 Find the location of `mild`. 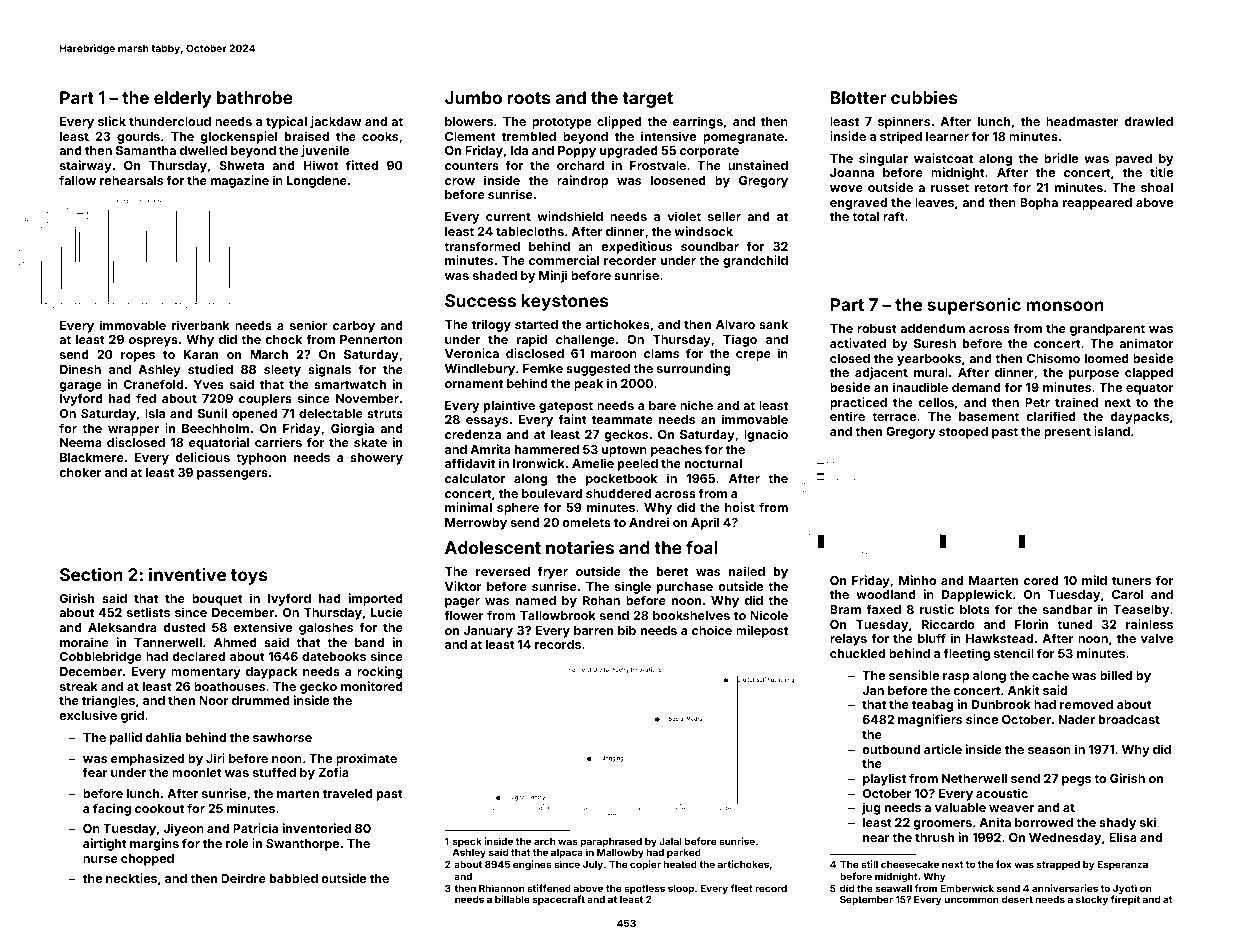

mild is located at coordinates (1094, 580).
